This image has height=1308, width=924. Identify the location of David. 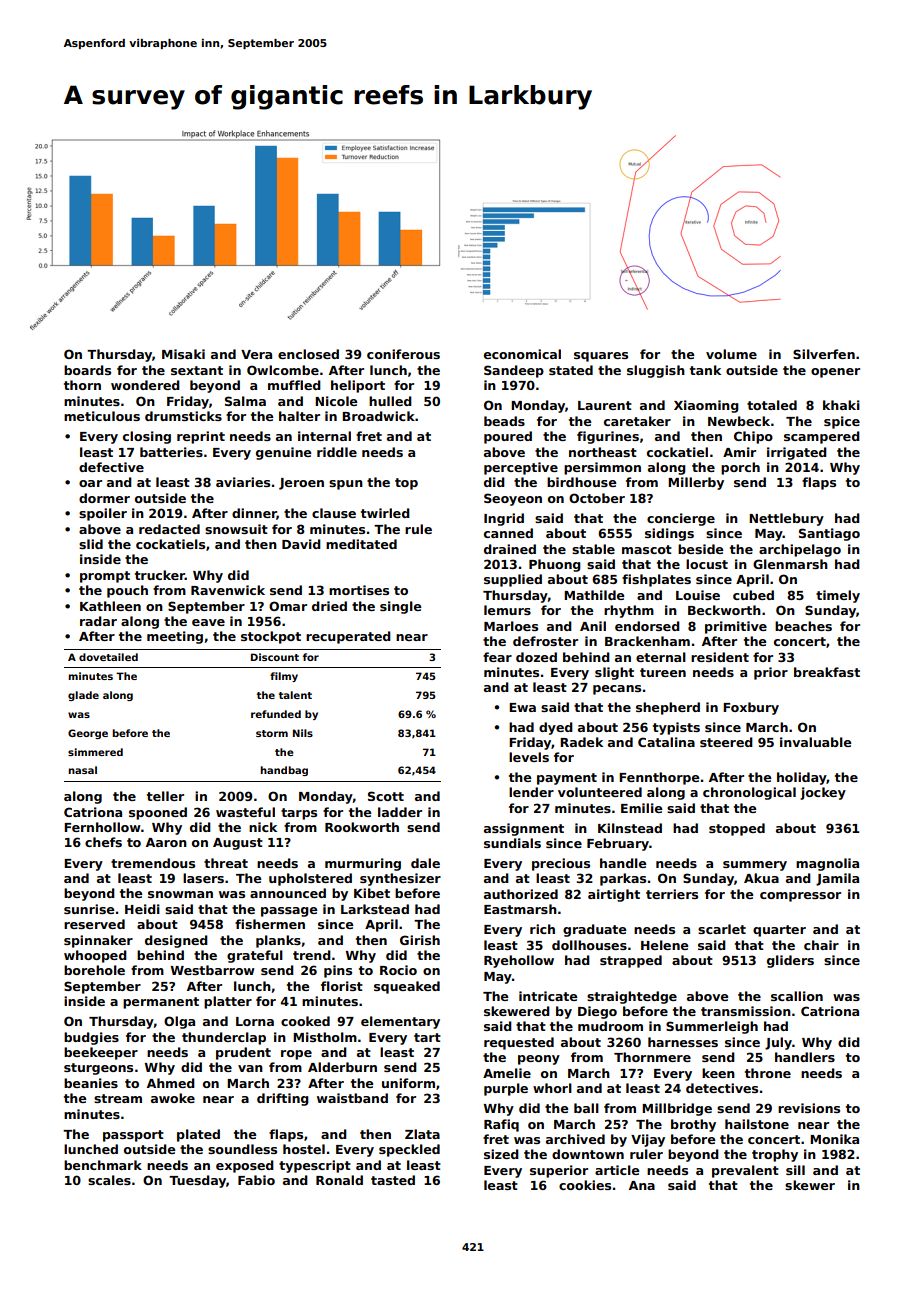
(301, 544).
